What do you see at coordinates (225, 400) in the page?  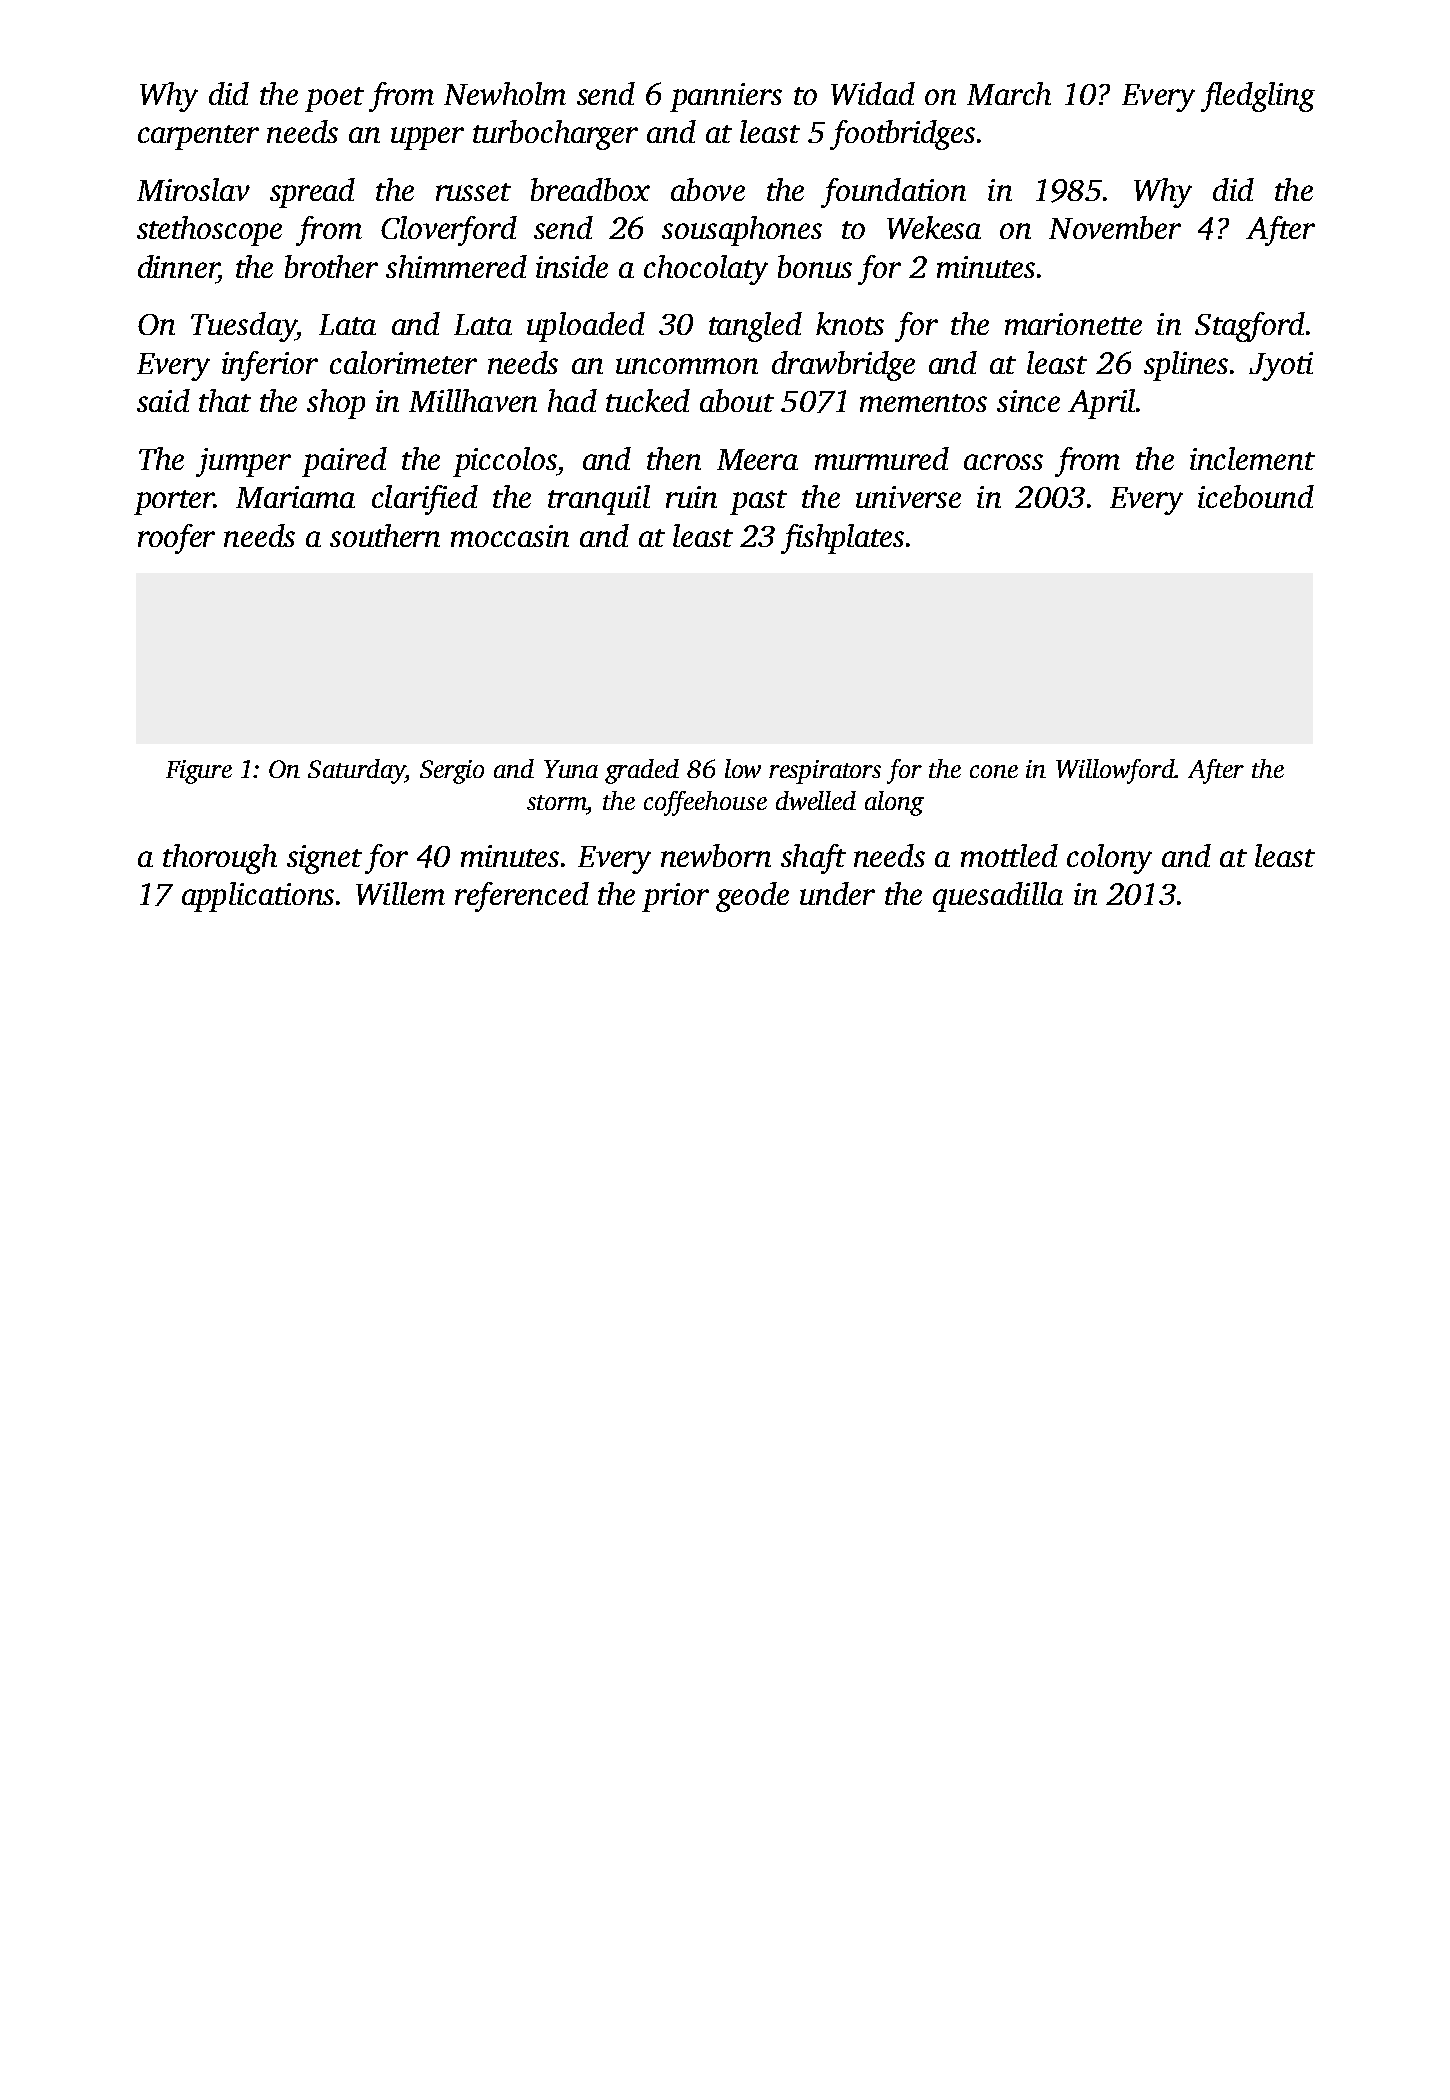 I see `that` at bounding box center [225, 400].
